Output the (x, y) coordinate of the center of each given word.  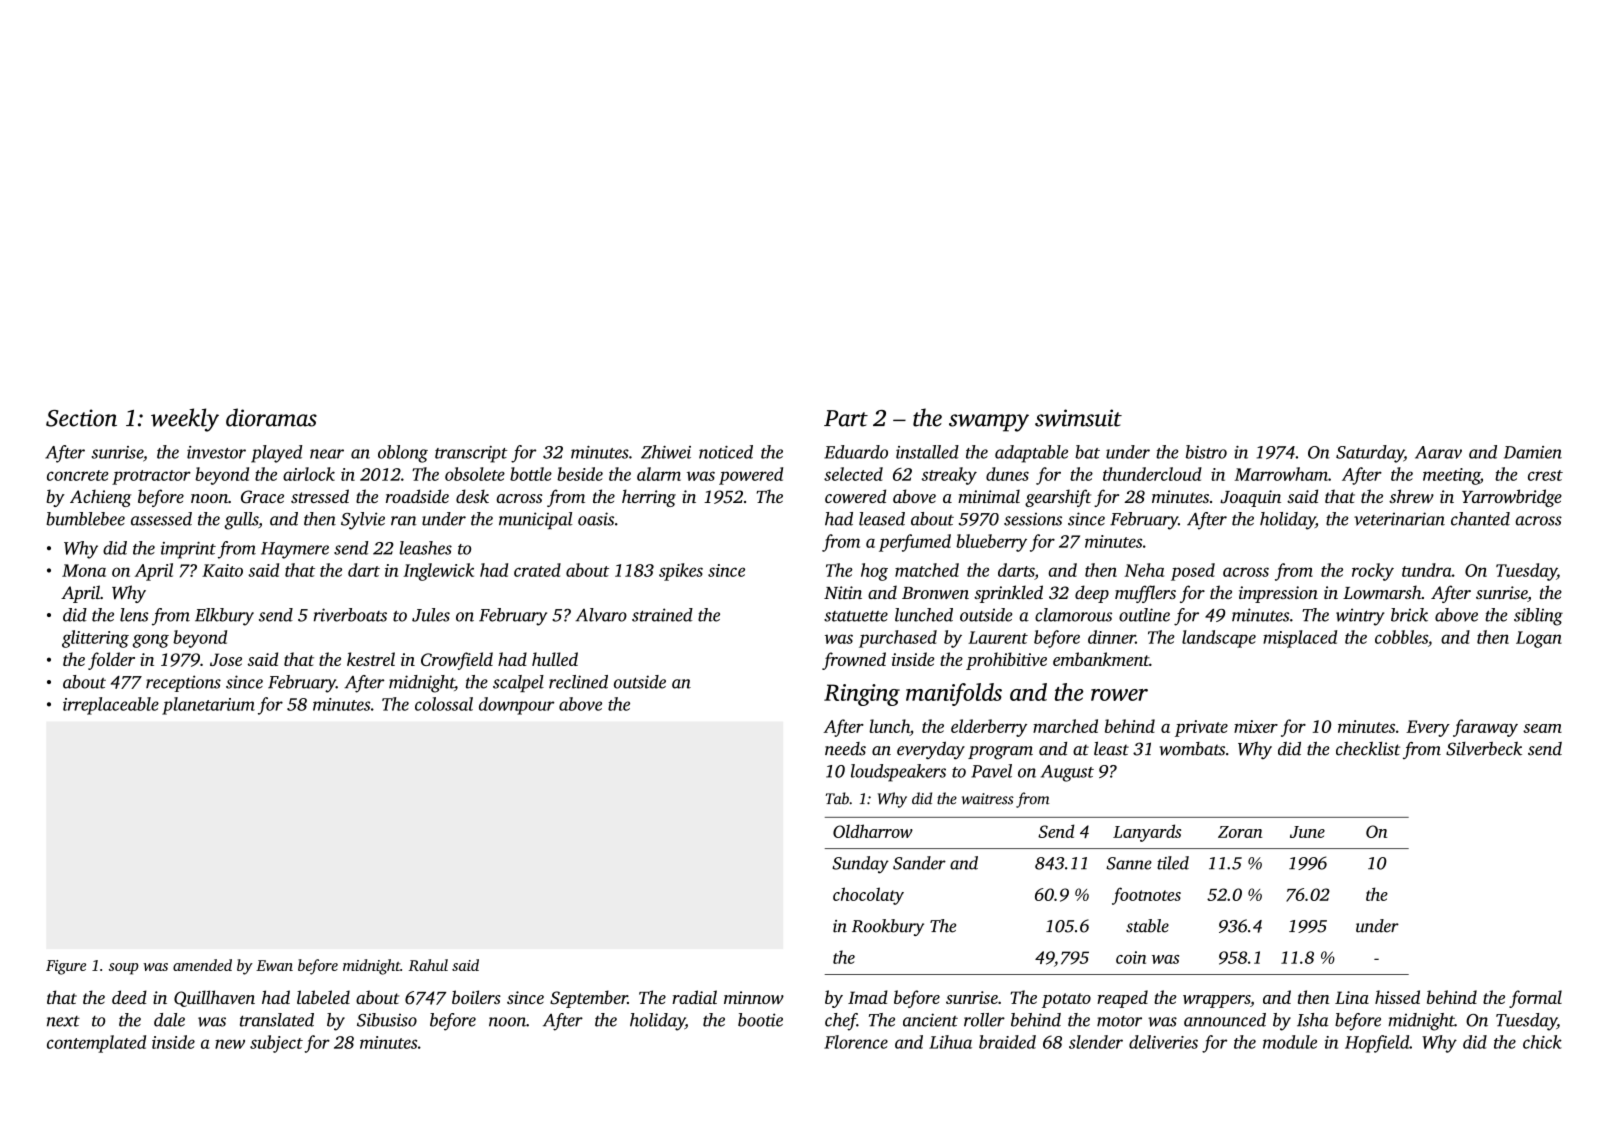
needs (845, 749)
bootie (760, 1020)
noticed (726, 452)
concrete (78, 475)
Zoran (1240, 832)
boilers (476, 997)
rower (1119, 695)
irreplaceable (111, 706)
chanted (1480, 519)
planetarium (208, 706)
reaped (1122, 999)
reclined (578, 682)
